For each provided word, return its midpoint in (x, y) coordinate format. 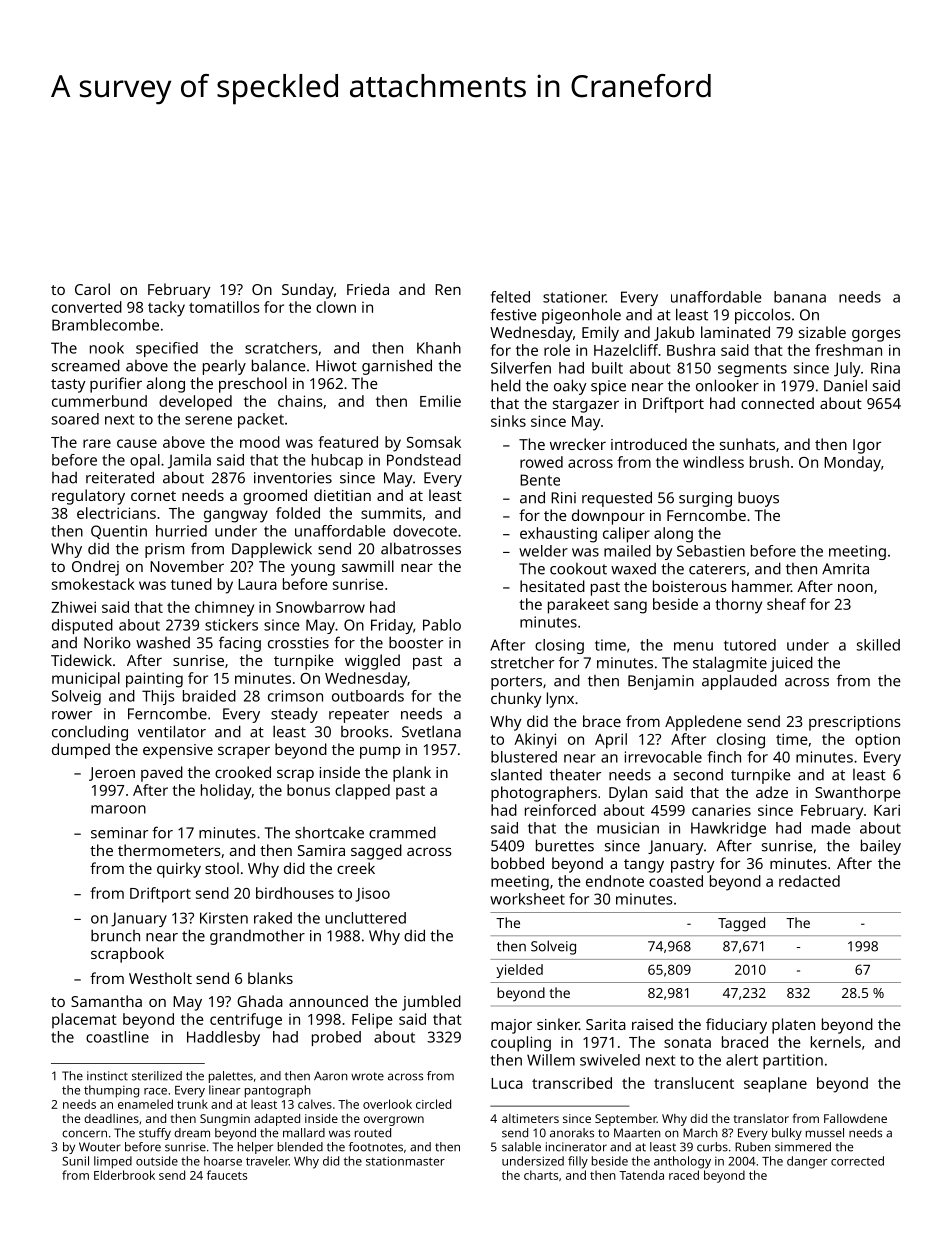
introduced (649, 444)
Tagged (741, 924)
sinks (508, 421)
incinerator (576, 1147)
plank (412, 774)
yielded (519, 971)
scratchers (281, 348)
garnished (397, 367)
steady (294, 715)
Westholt (160, 978)
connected (777, 403)
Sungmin (225, 1120)
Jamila (189, 461)
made (831, 828)
